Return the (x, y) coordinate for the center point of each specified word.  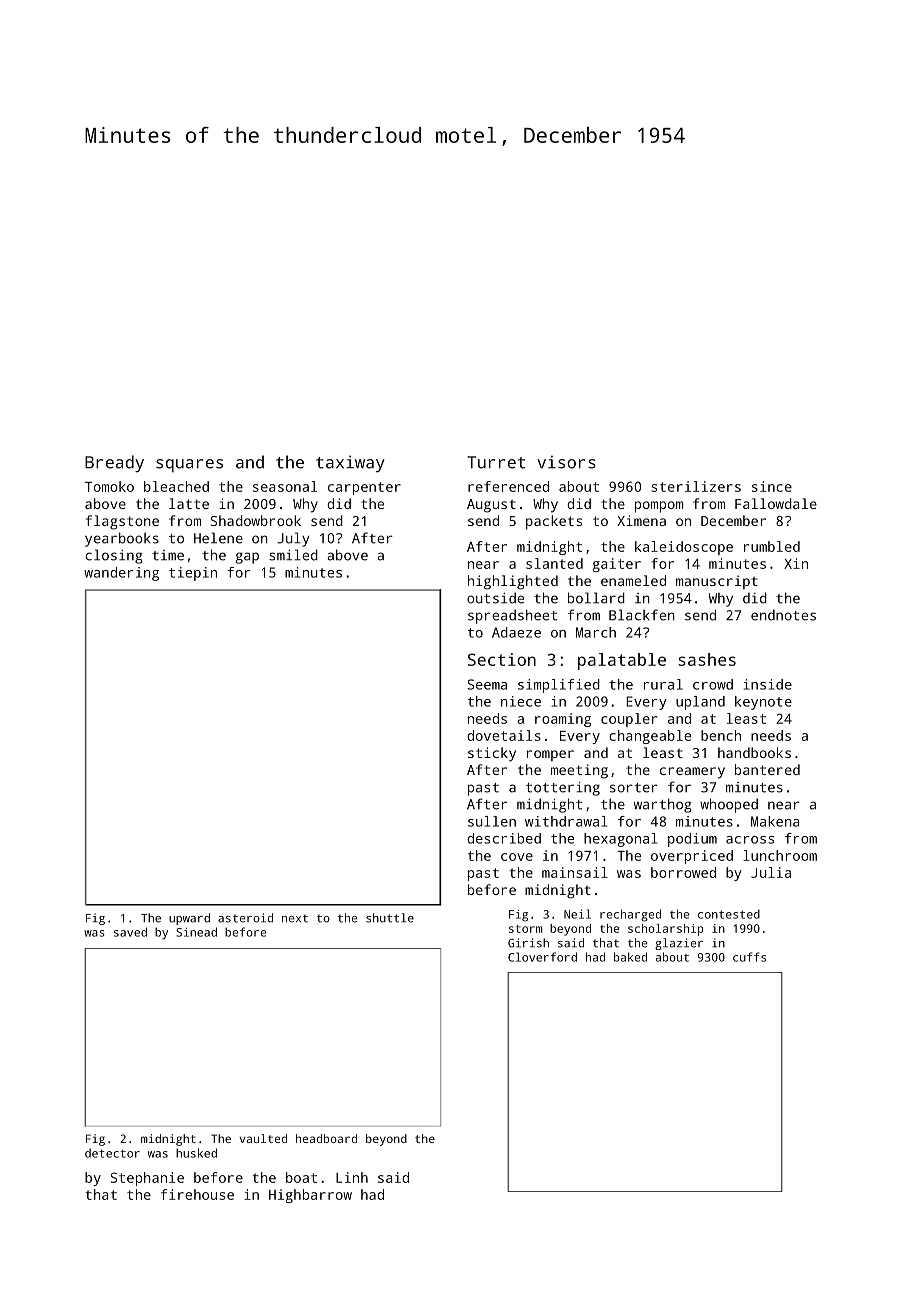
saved (130, 932)
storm (526, 929)
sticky (492, 754)
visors (566, 462)
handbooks (754, 752)
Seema (487, 684)
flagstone (122, 522)
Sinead (196, 932)
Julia (771, 872)
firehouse (197, 1194)
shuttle (390, 918)
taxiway (350, 464)
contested (729, 914)
